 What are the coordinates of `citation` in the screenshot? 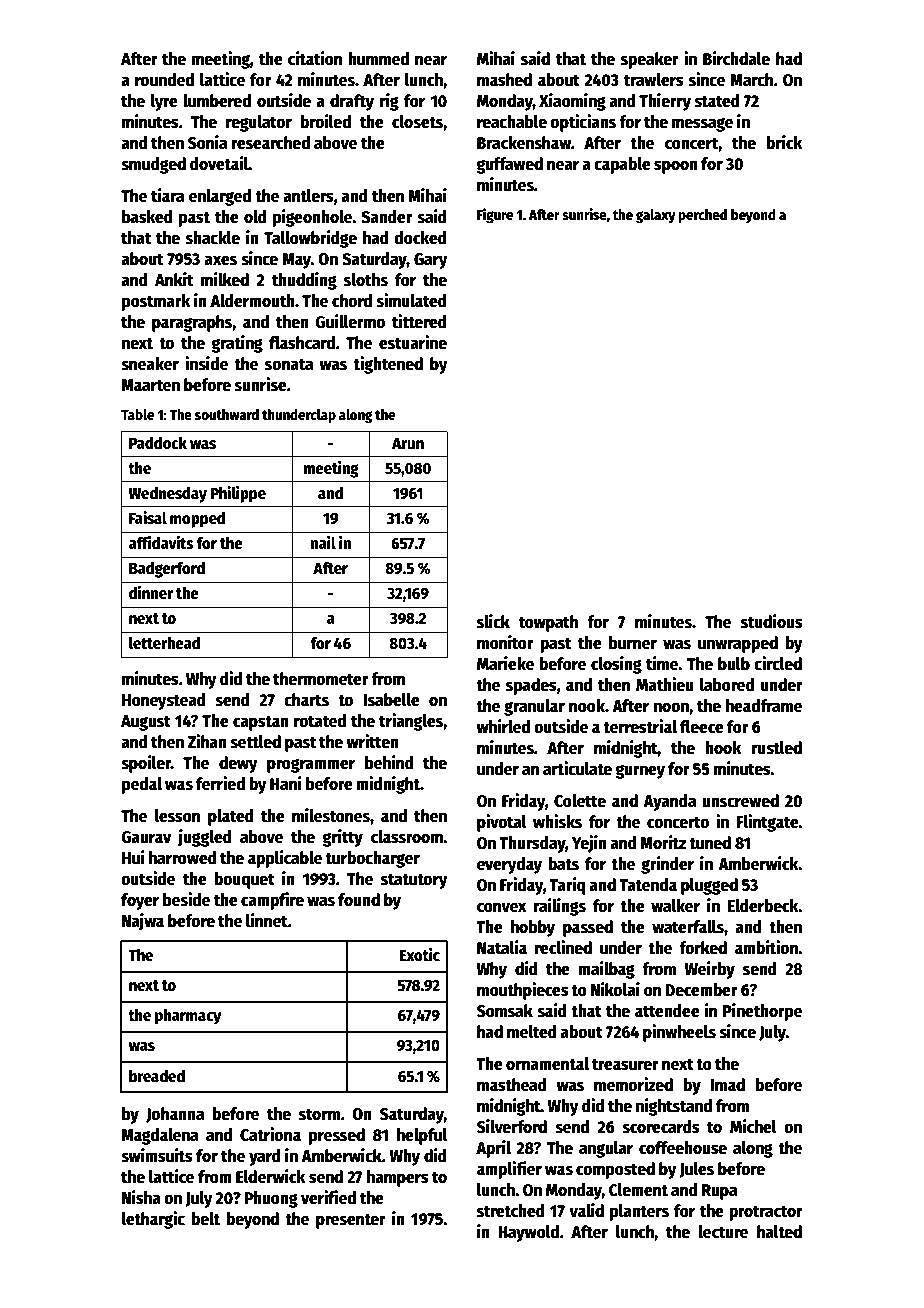 It's located at (315, 58).
